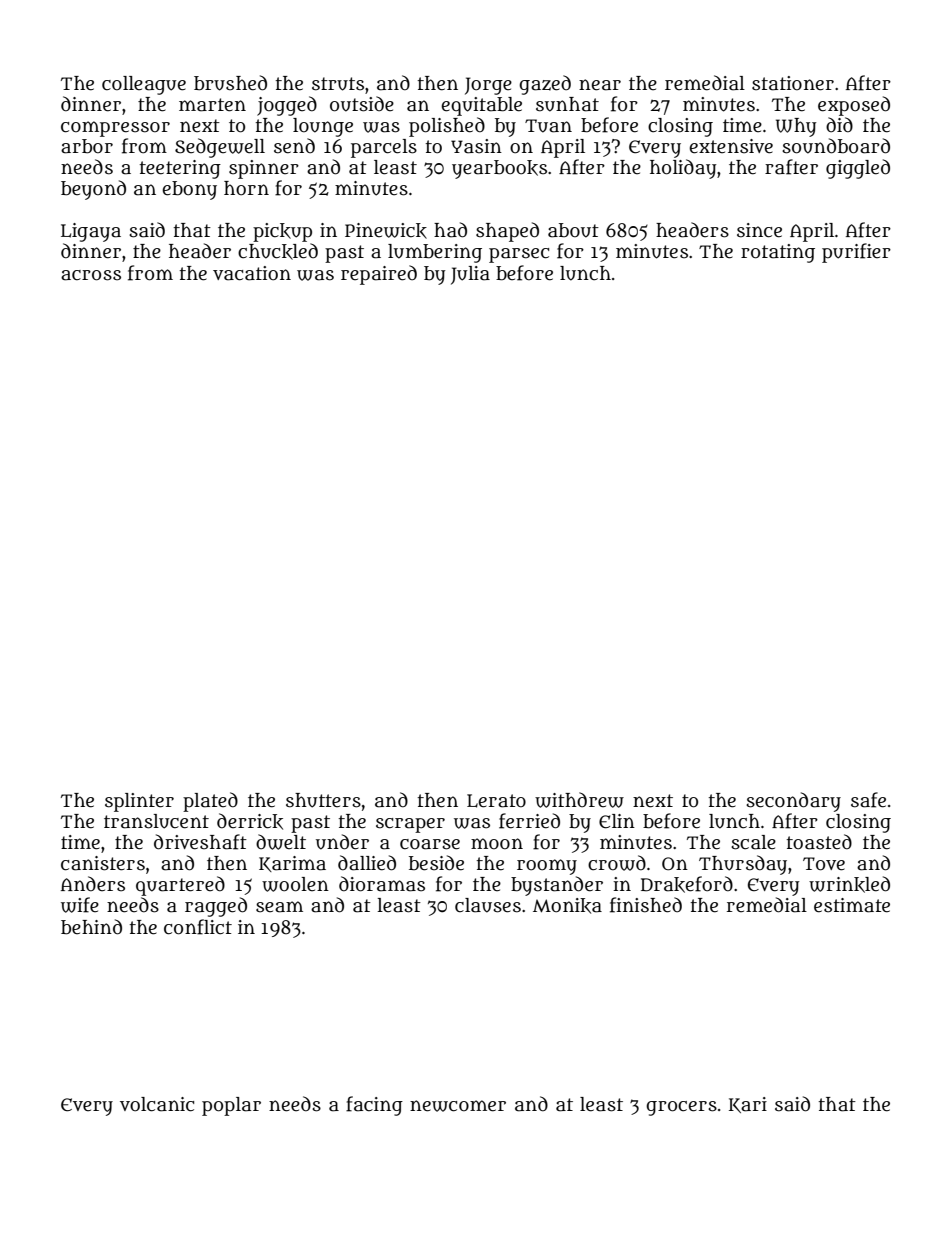 The height and width of the screenshot is (1233, 952). What do you see at coordinates (793, 802) in the screenshot?
I see `secondary` at bounding box center [793, 802].
